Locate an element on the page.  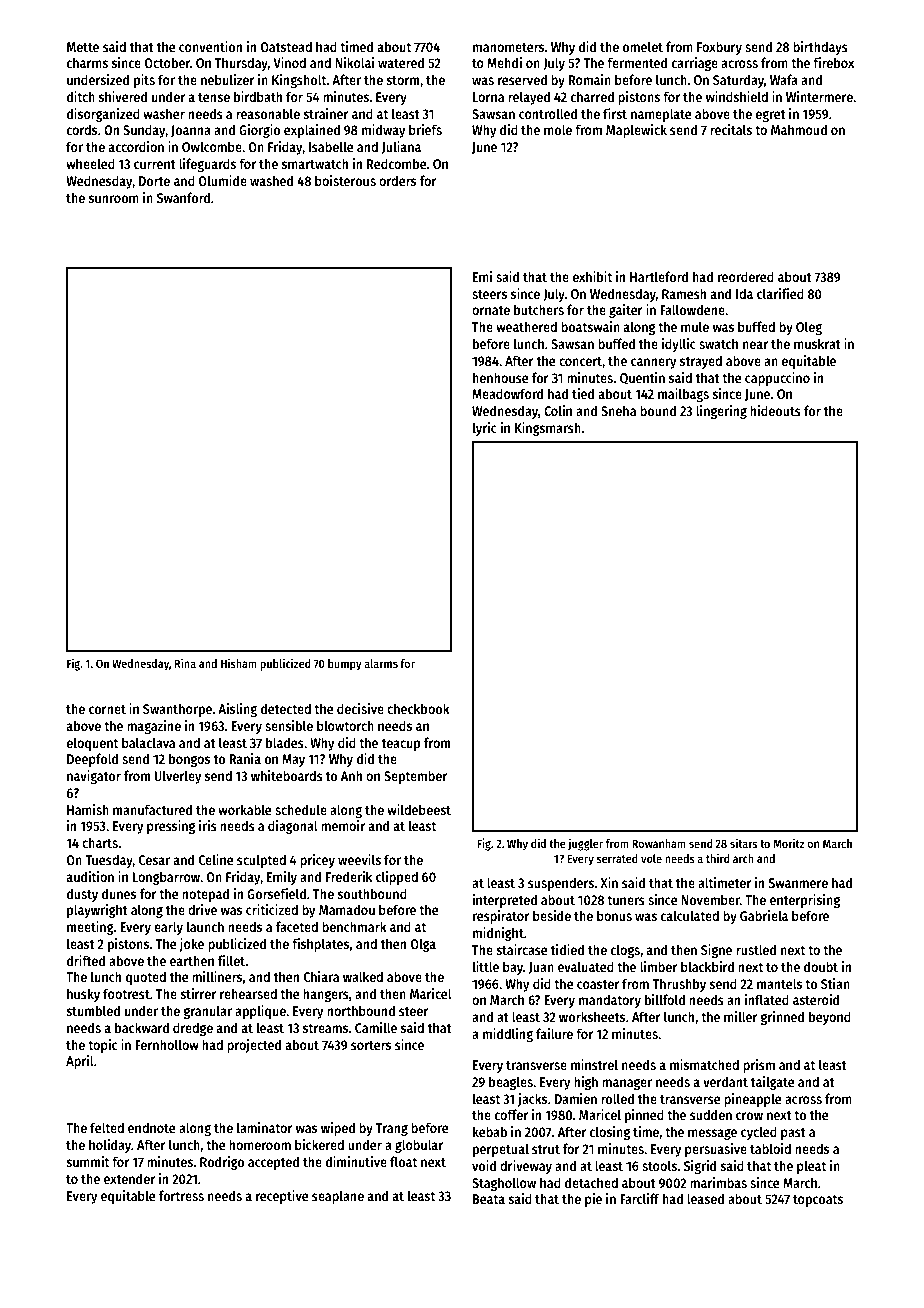
watered is located at coordinates (401, 62).
